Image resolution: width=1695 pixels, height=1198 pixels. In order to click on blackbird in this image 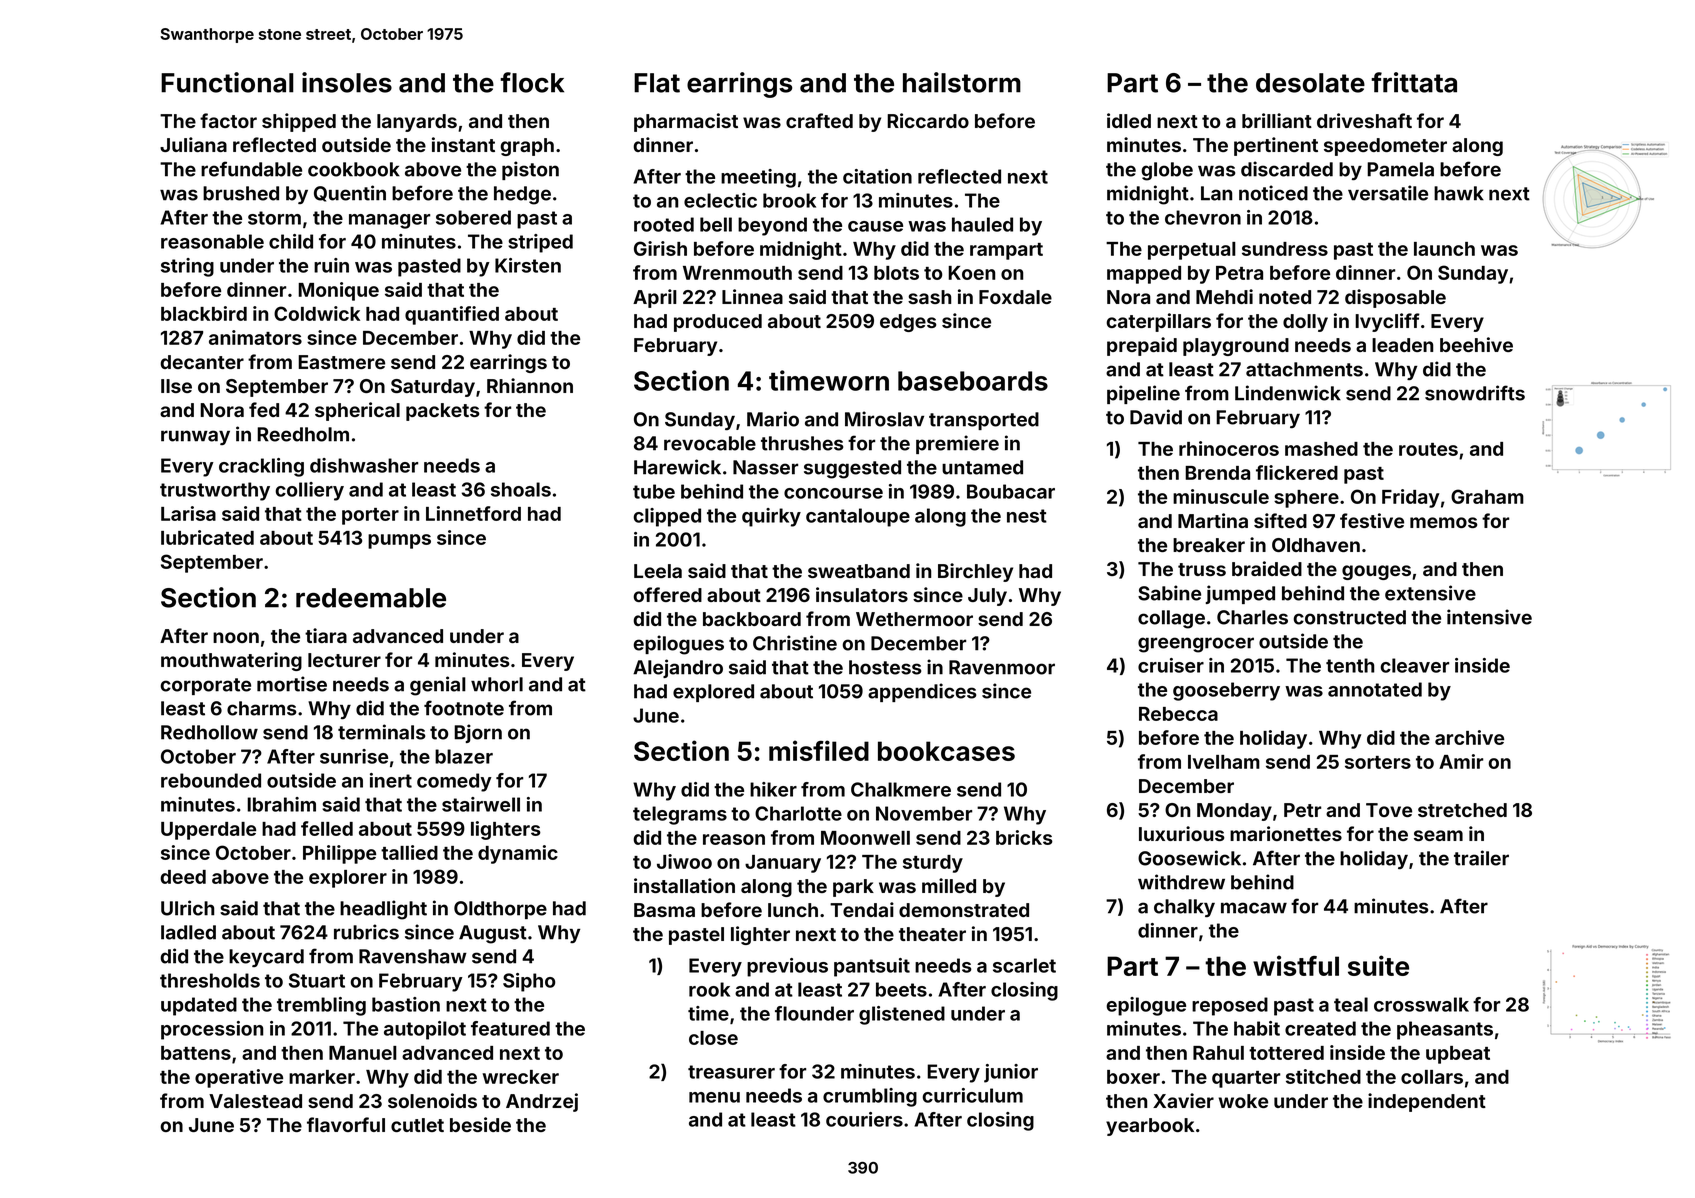, I will do `click(204, 313)`.
